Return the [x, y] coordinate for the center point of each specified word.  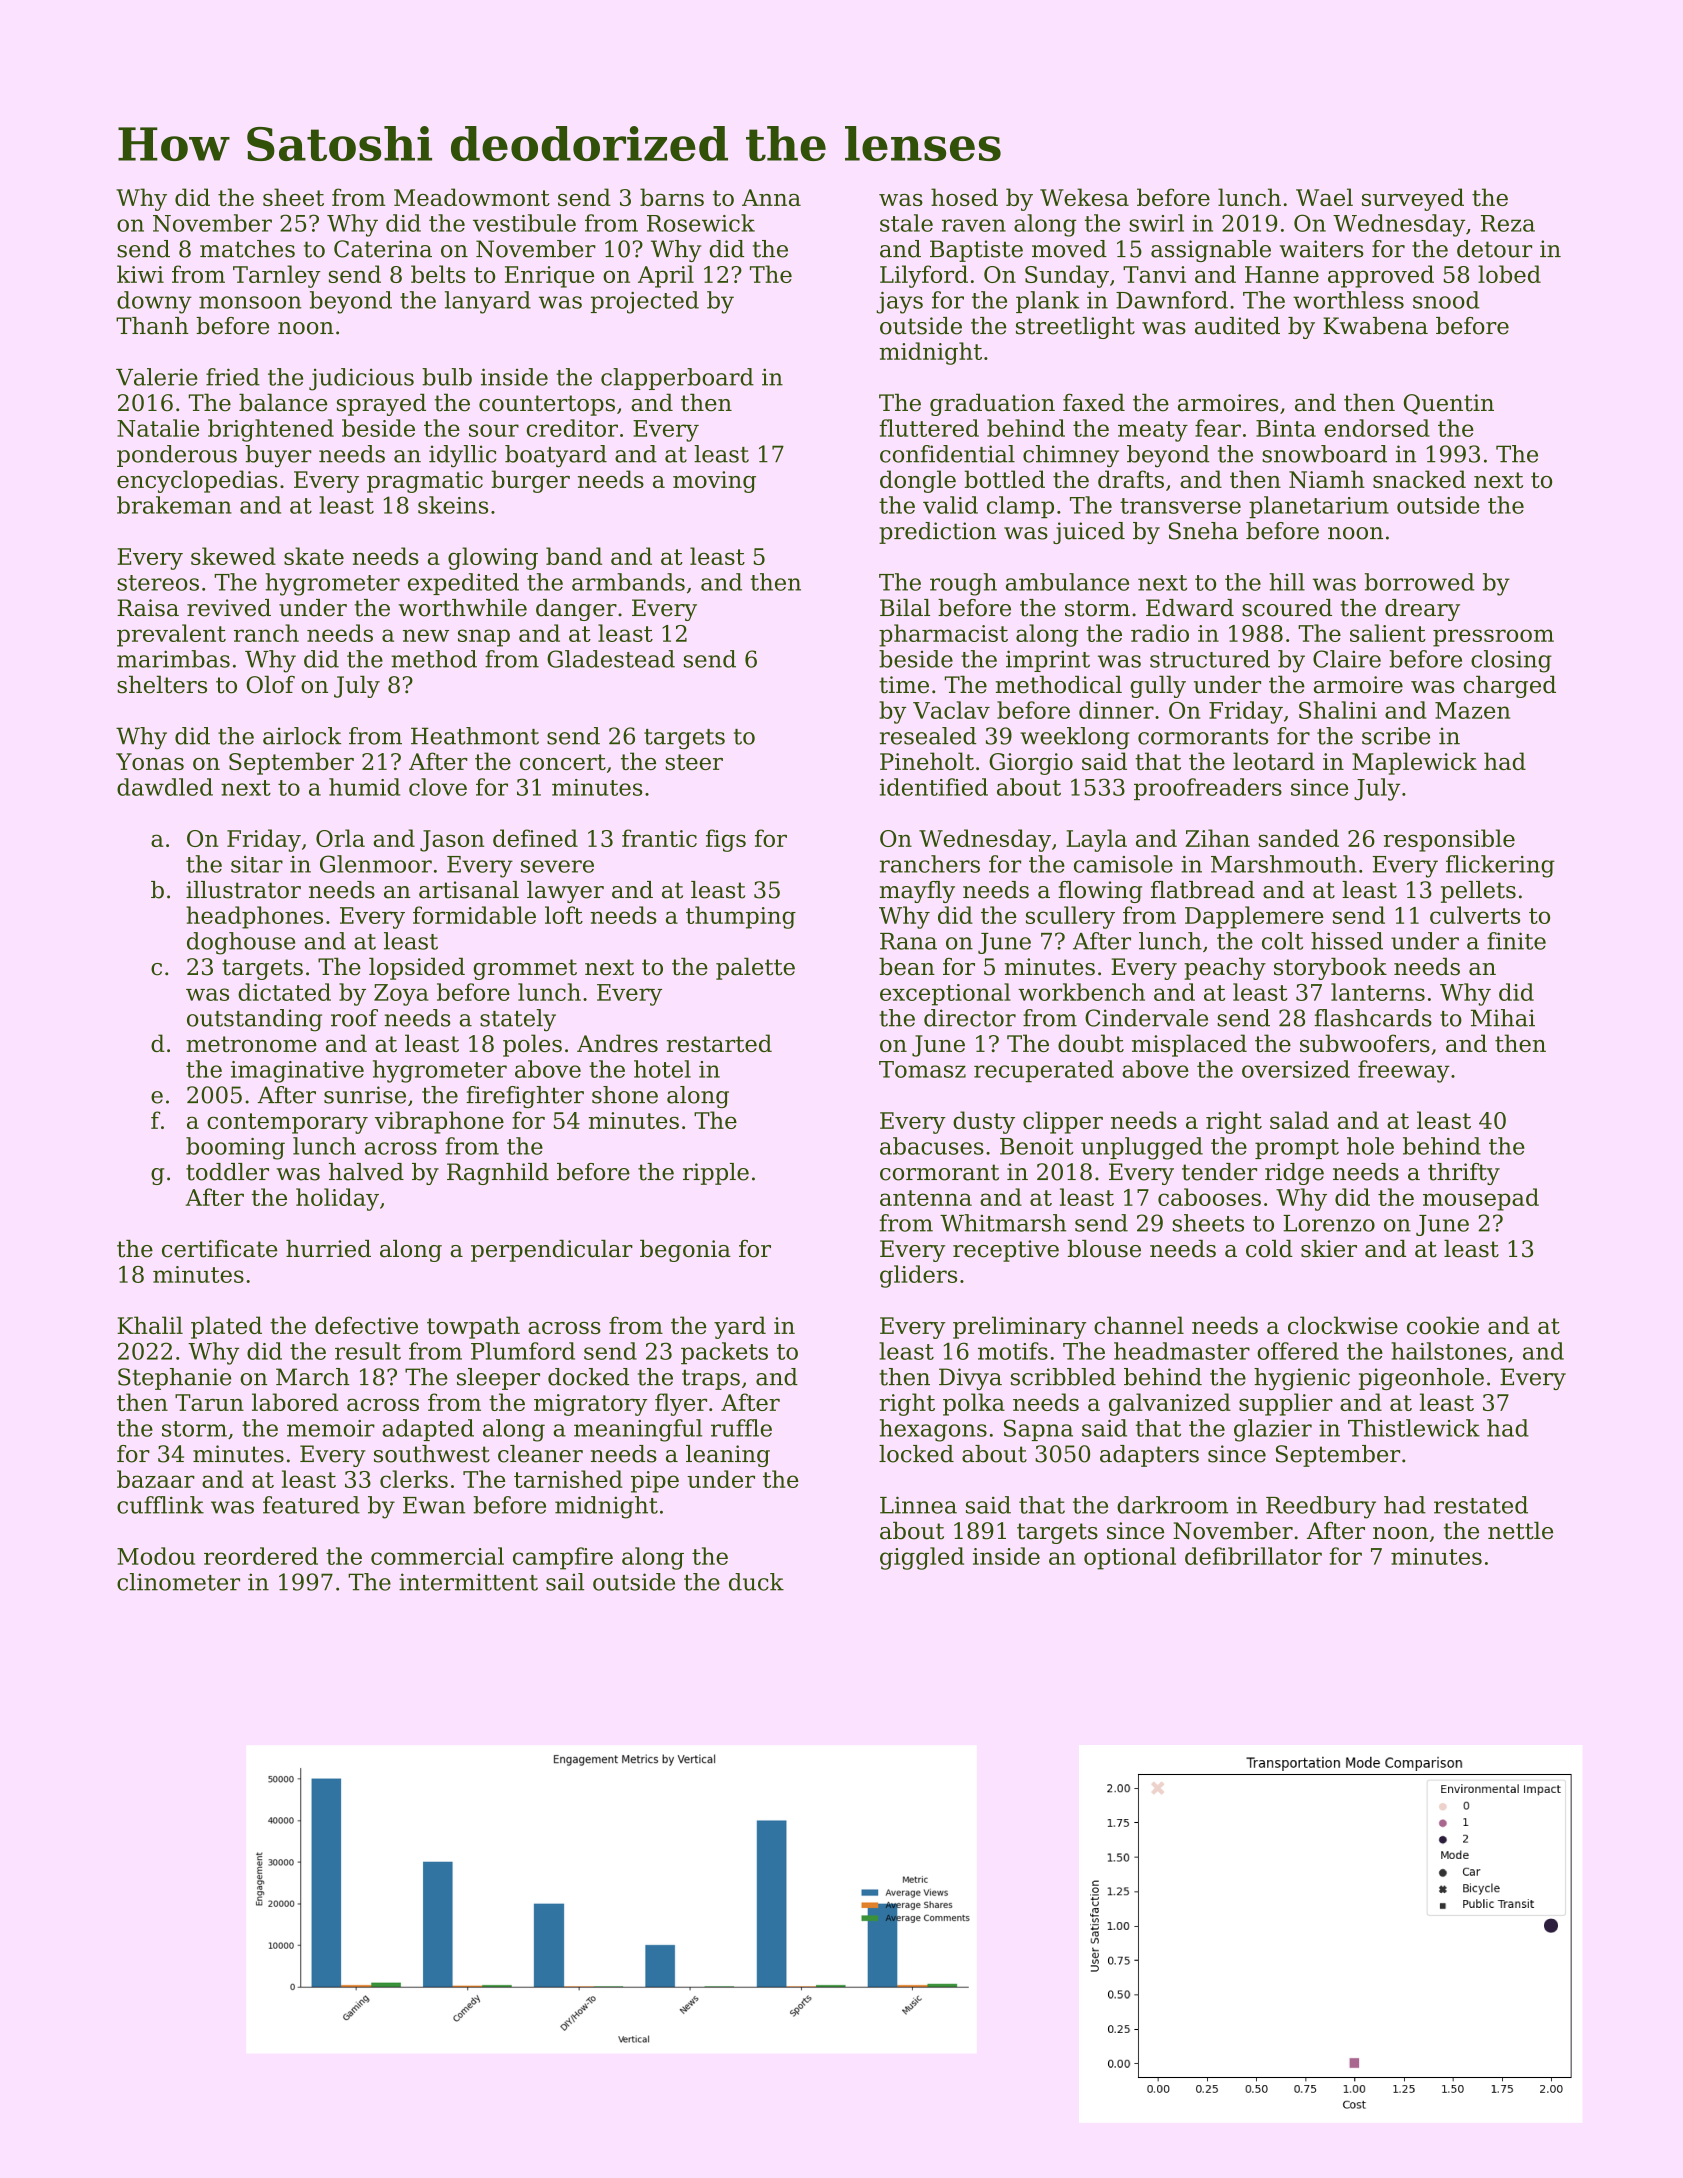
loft [564, 915]
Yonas [150, 761]
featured [311, 1505]
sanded [1299, 838]
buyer [278, 456]
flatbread [1203, 890]
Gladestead [611, 659]
